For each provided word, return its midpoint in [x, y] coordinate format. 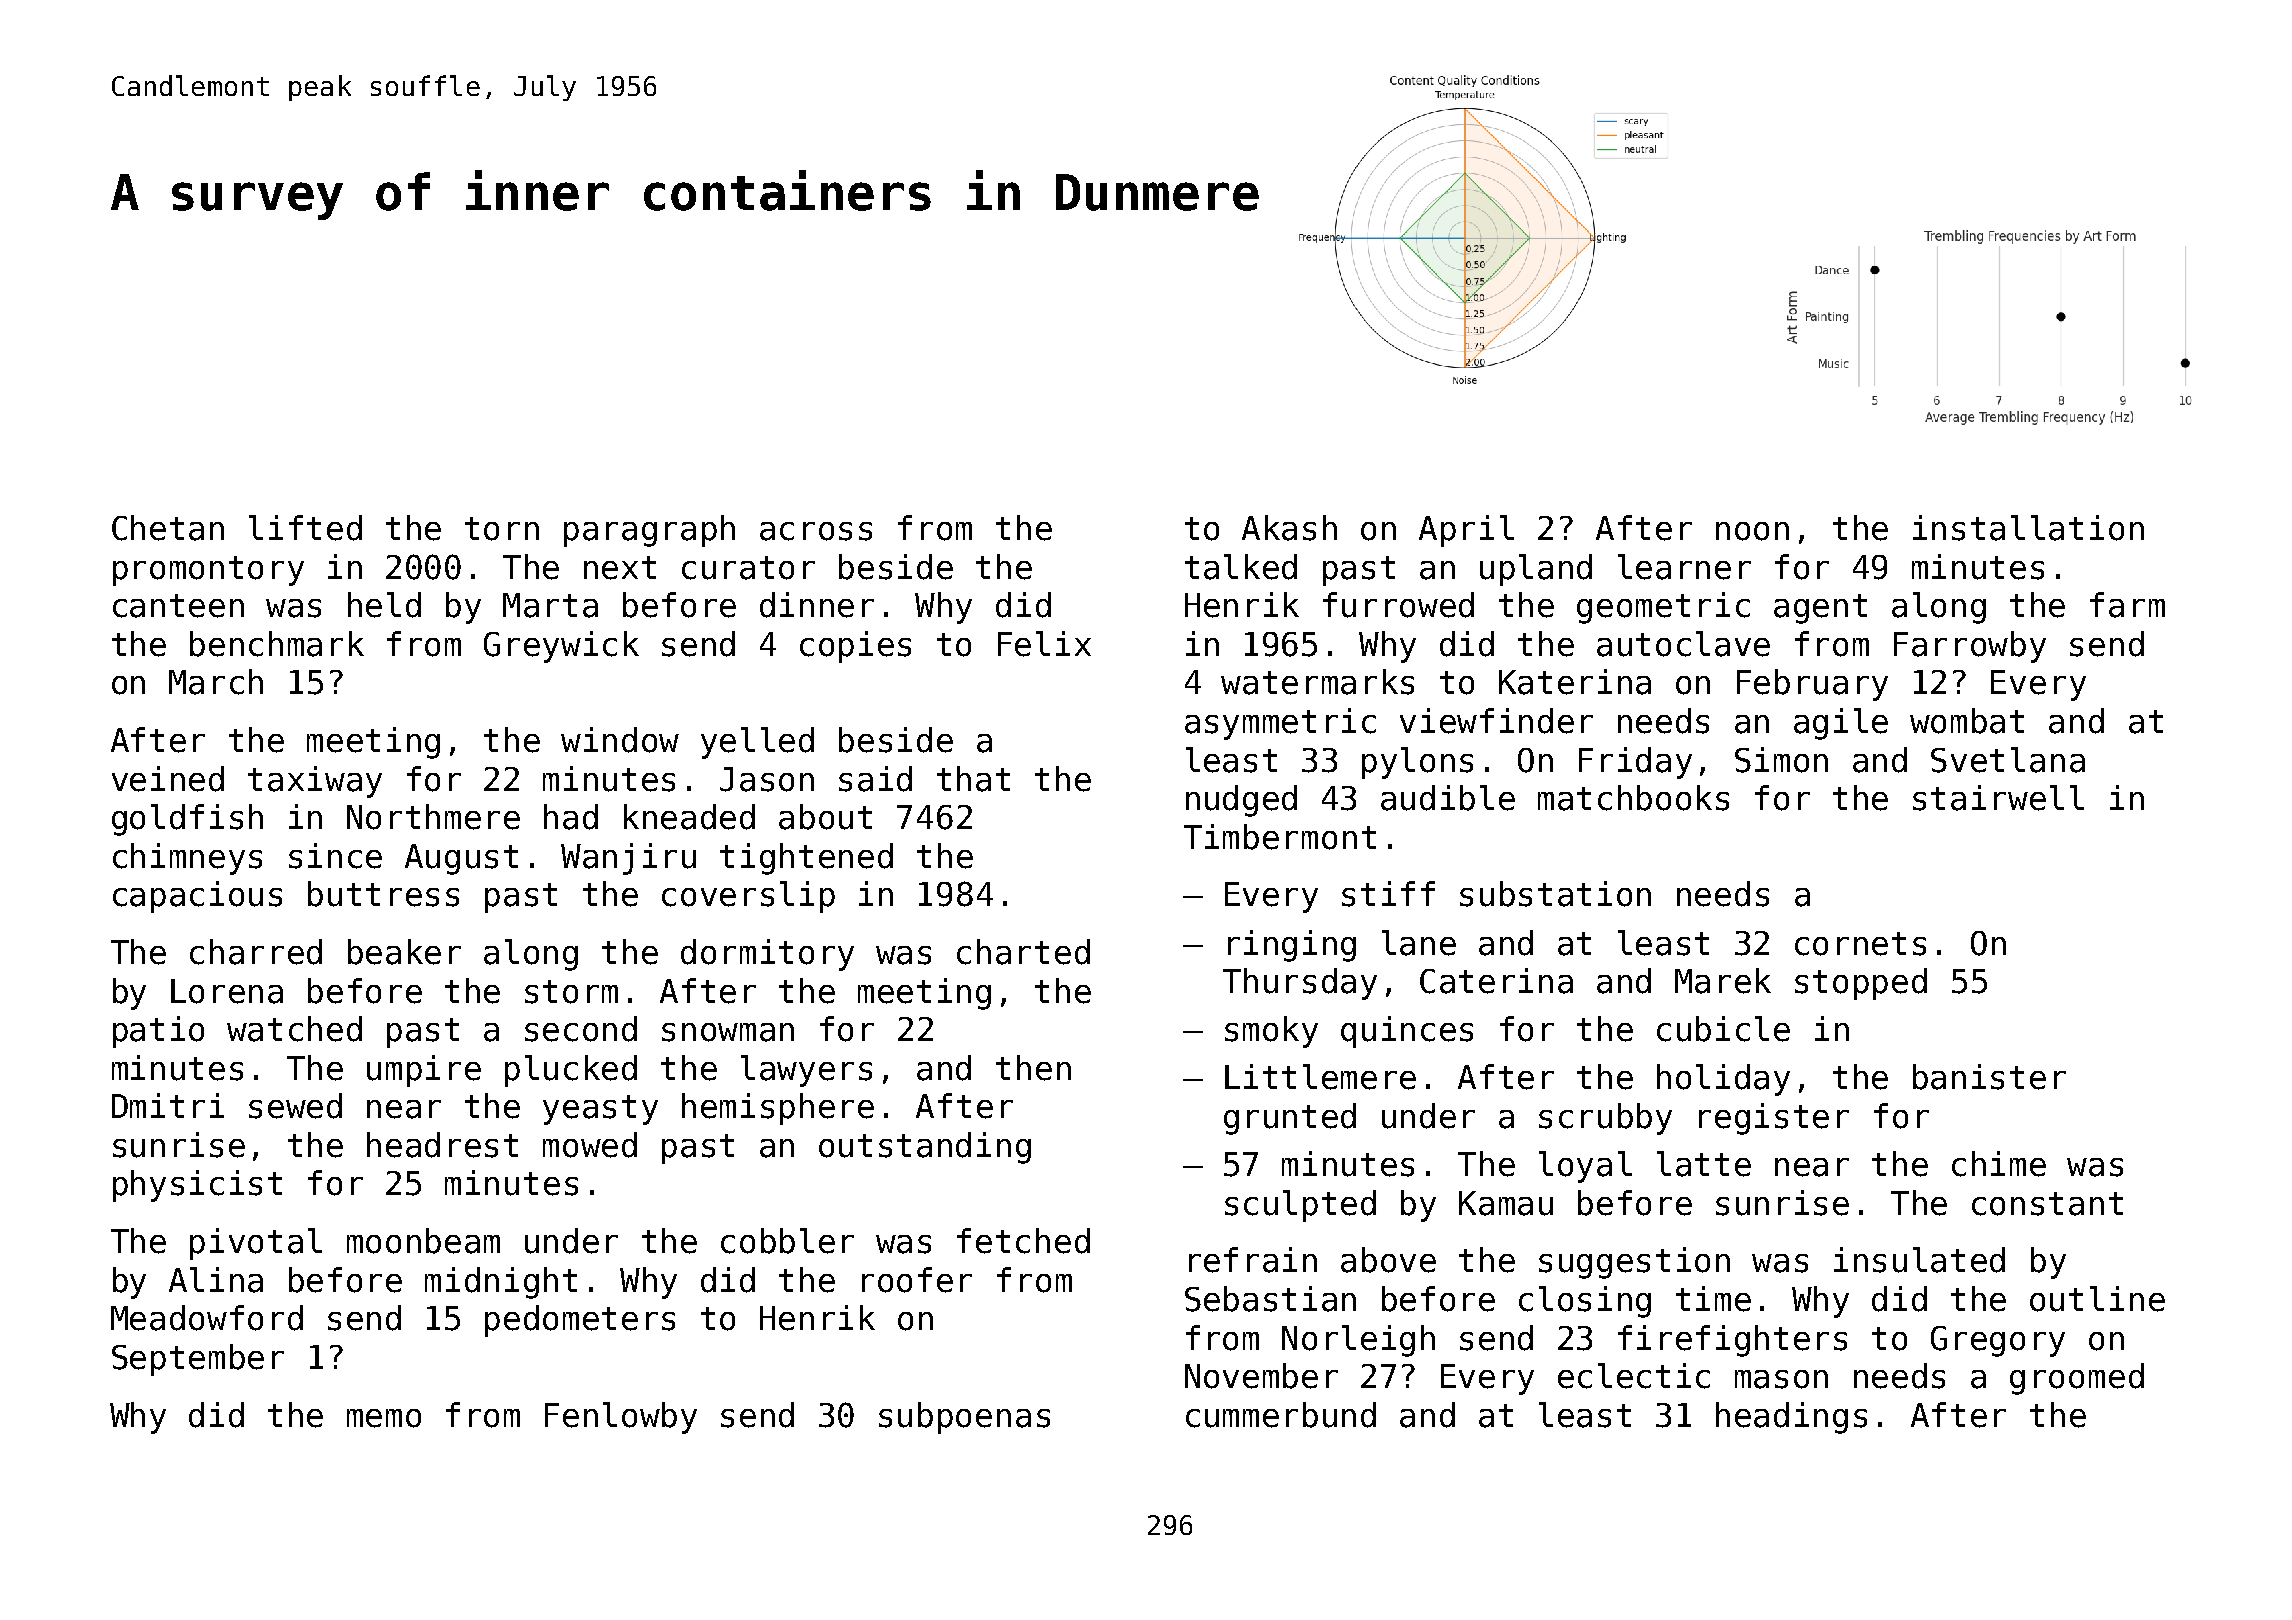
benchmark [277, 644]
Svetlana [2008, 760]
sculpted [1300, 1206]
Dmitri [168, 1105]
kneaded [689, 817]
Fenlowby [621, 1418]
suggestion [1634, 1263]
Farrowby [1970, 647]
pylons [1417, 763]
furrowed [1398, 605]
